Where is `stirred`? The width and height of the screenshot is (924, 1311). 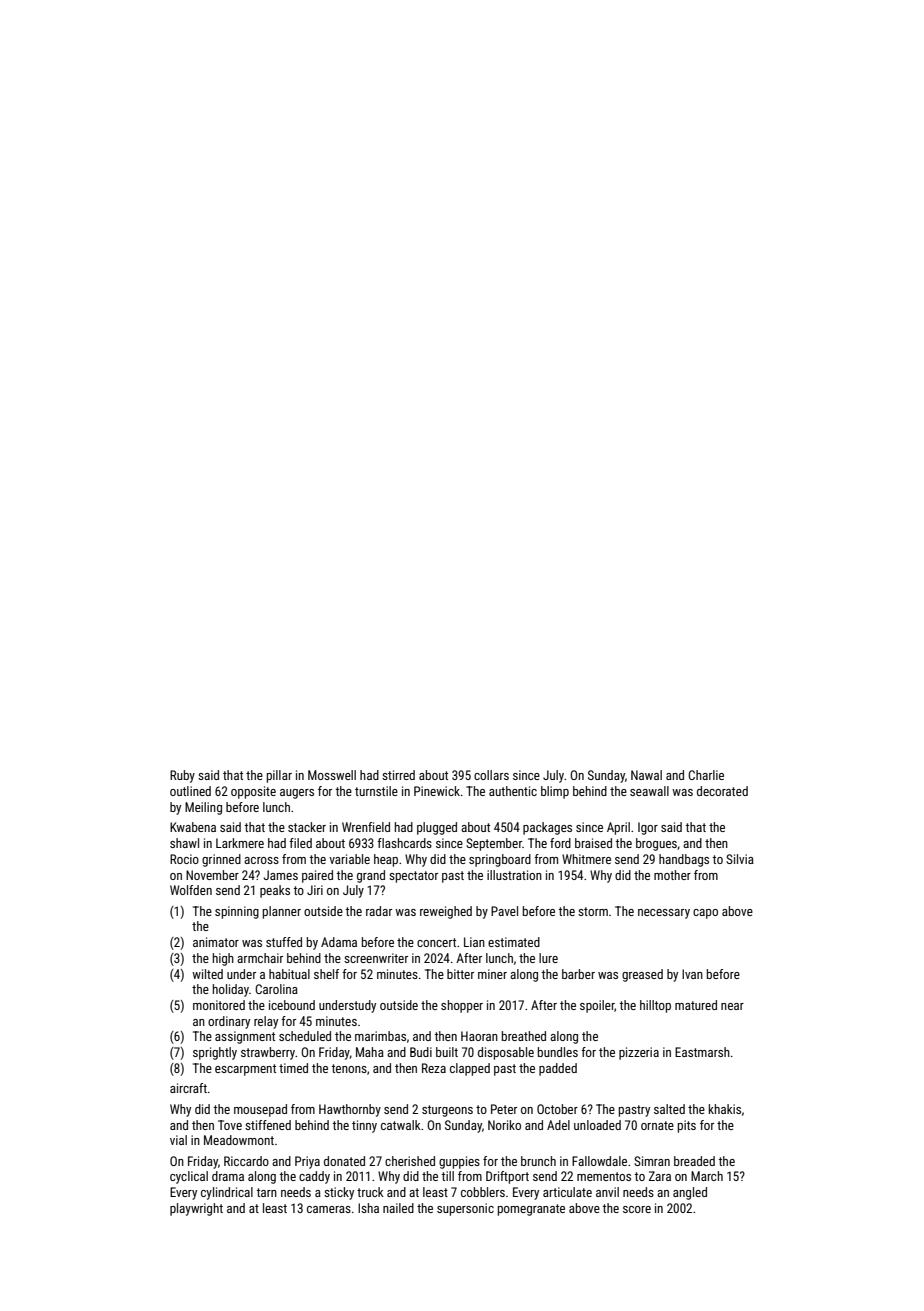
stirred is located at coordinates (398, 775).
